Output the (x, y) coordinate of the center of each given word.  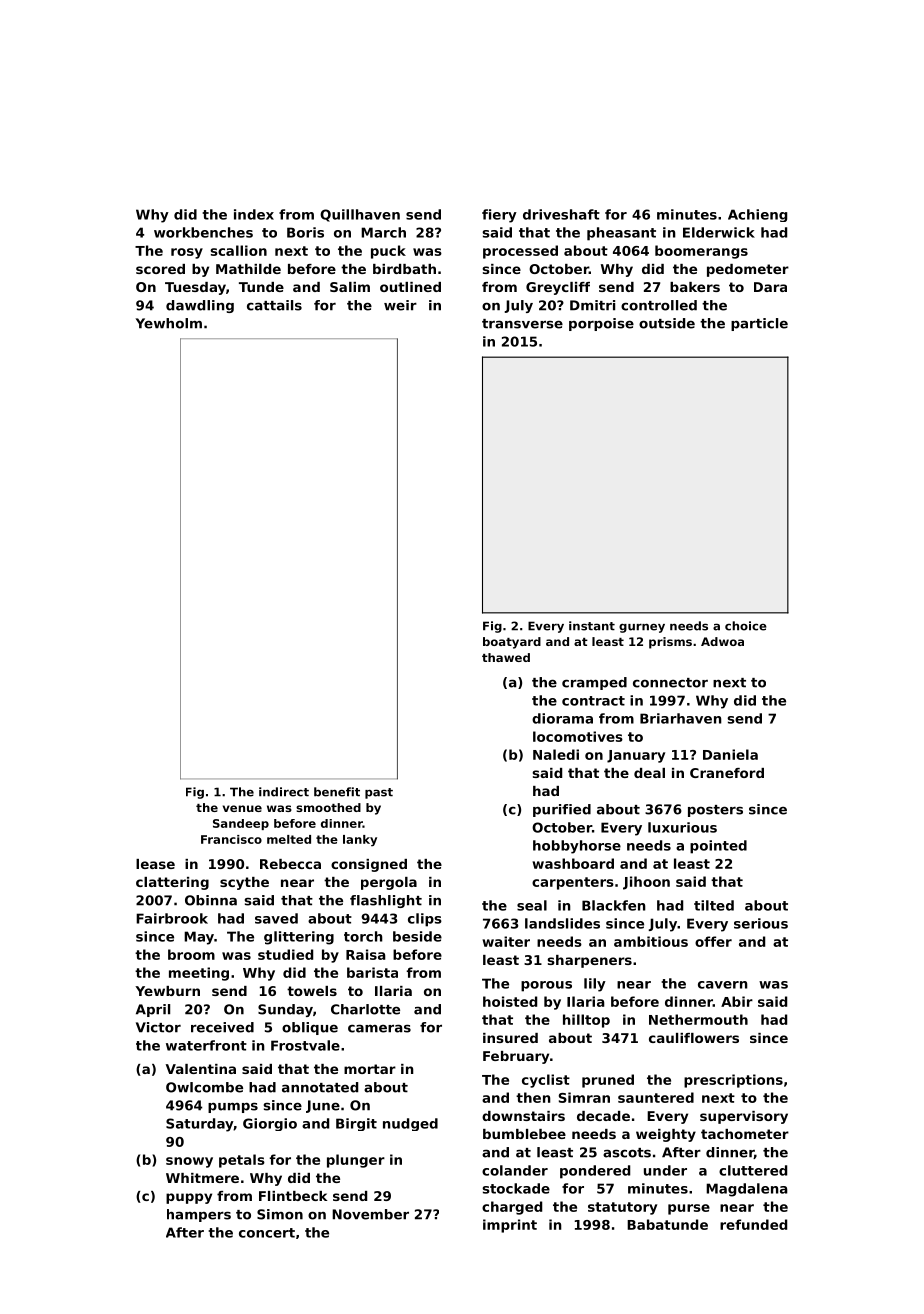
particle (759, 324)
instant (592, 626)
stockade (516, 1188)
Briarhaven (681, 718)
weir (400, 305)
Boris (305, 232)
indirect (284, 792)
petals (242, 1161)
